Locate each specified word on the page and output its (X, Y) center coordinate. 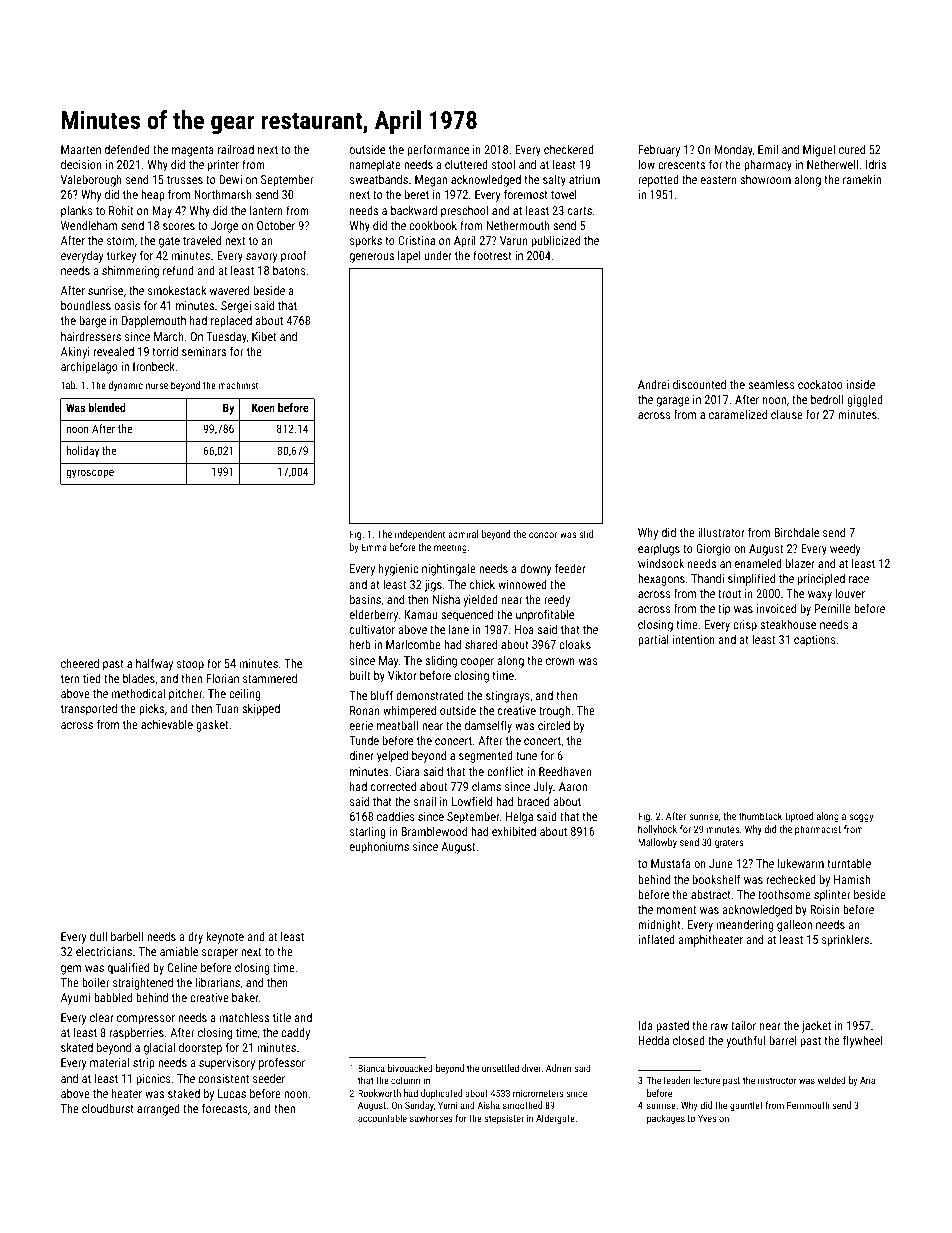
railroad (236, 149)
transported (89, 709)
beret (417, 194)
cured (852, 149)
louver (850, 593)
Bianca (371, 1068)
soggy (861, 818)
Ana (867, 1080)
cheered (80, 663)
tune (526, 756)
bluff (382, 695)
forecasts (225, 1108)
